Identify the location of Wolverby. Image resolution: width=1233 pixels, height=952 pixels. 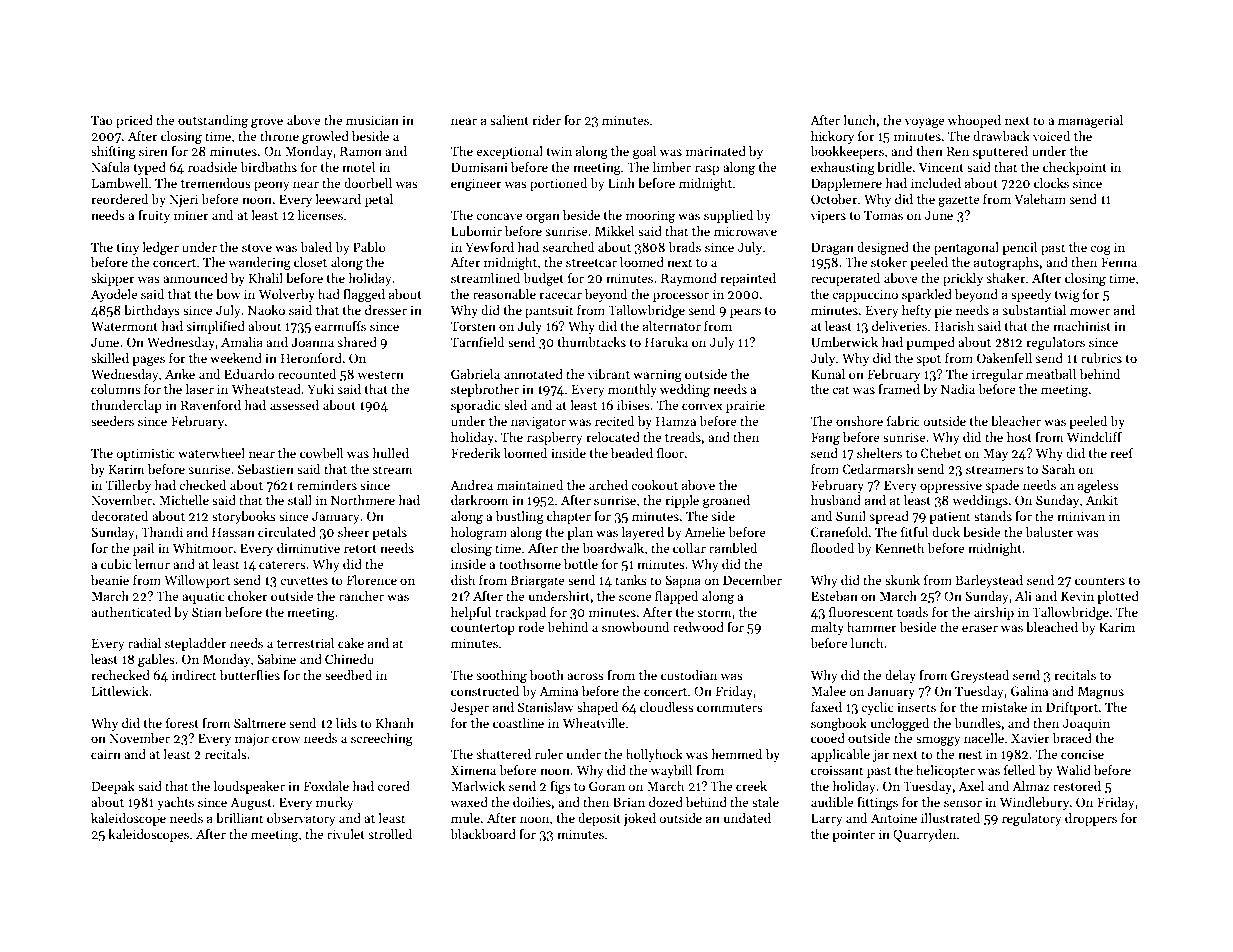
(287, 295).
